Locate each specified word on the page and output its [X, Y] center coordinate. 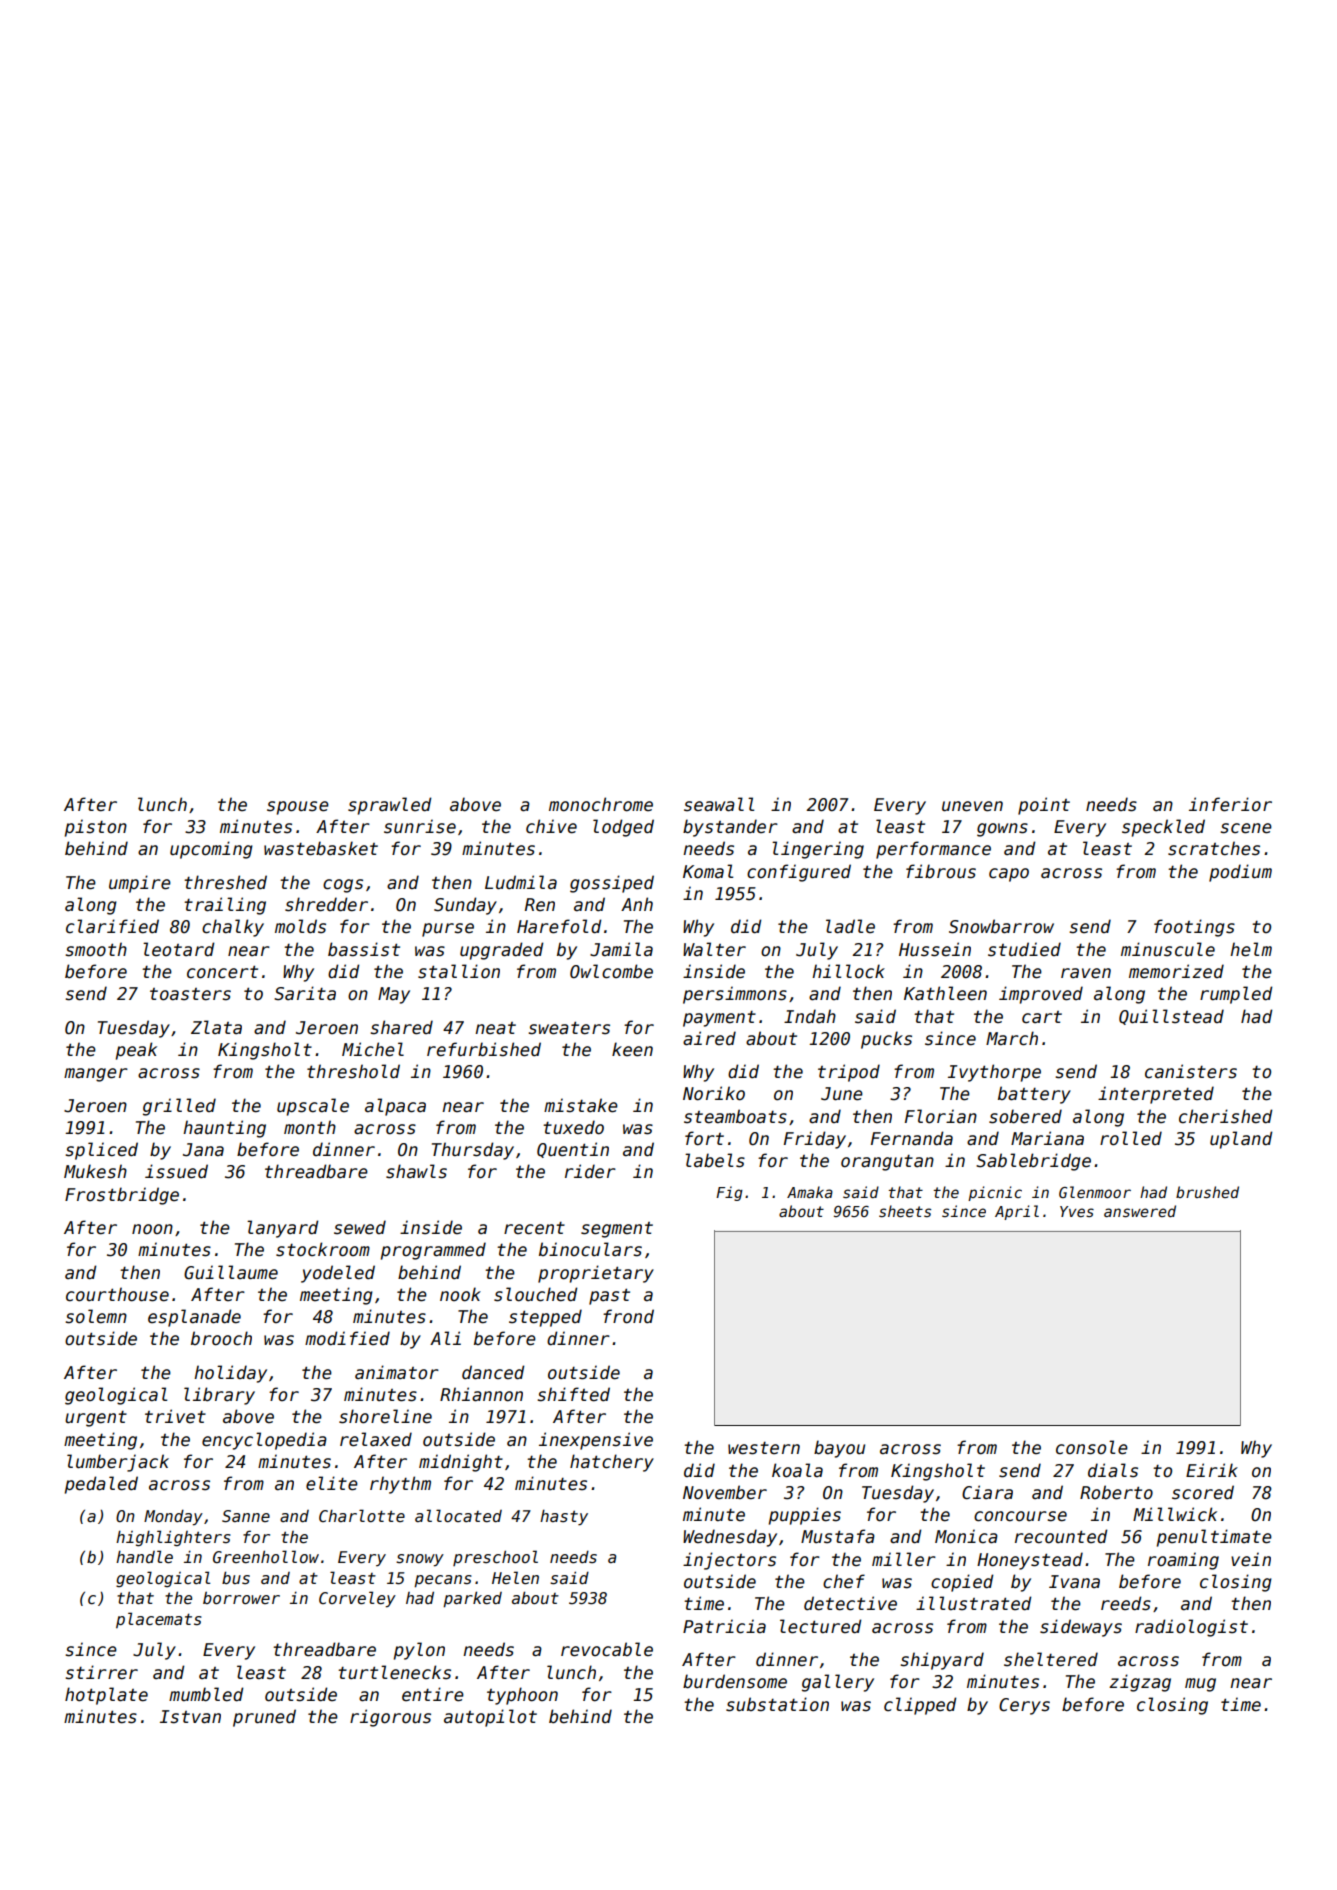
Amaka [810, 1192]
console [1092, 1447]
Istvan [190, 1717]
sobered [1025, 1116]
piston [96, 828]
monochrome [601, 804]
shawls [416, 1171]
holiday [230, 1374]
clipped [920, 1706]
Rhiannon [481, 1394]
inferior [1230, 804]
